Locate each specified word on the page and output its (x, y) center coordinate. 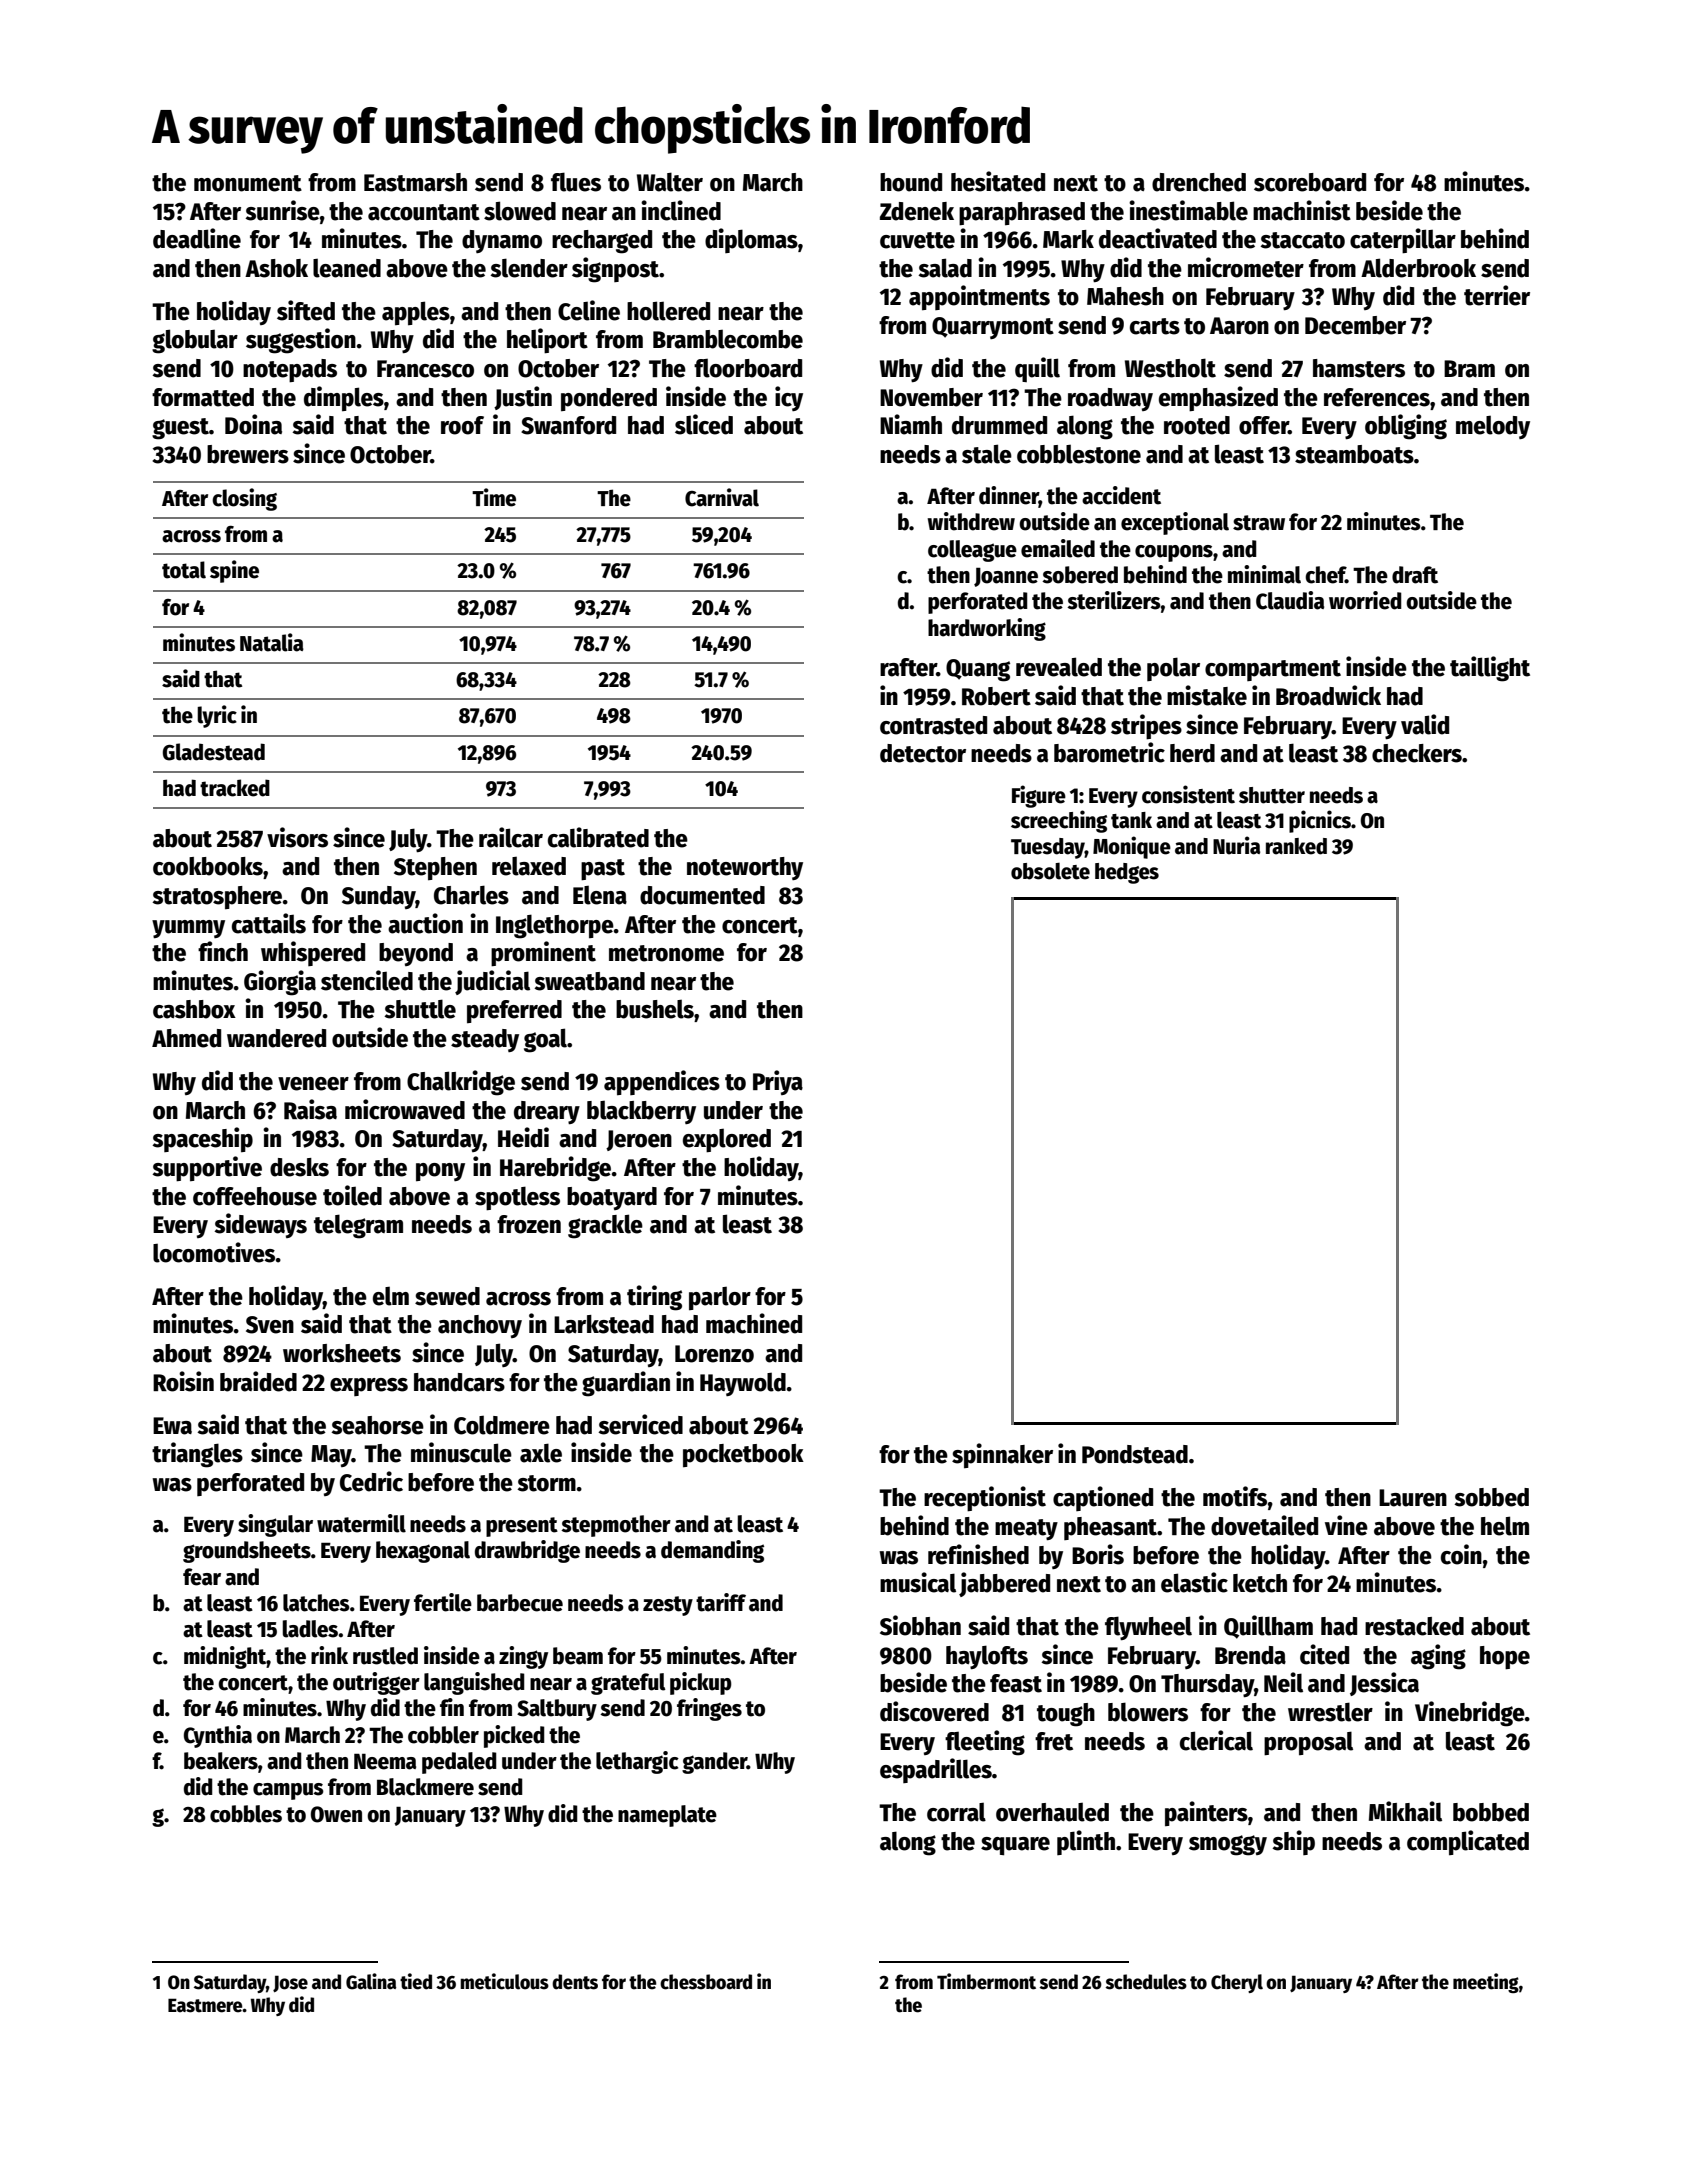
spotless (517, 1198)
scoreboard (1310, 182)
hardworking (987, 629)
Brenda (1250, 1655)
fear (202, 1577)
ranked (1296, 846)
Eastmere (205, 2005)
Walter (670, 182)
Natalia (272, 642)
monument (248, 183)
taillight (1490, 669)
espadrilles (936, 1770)
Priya (778, 1082)
